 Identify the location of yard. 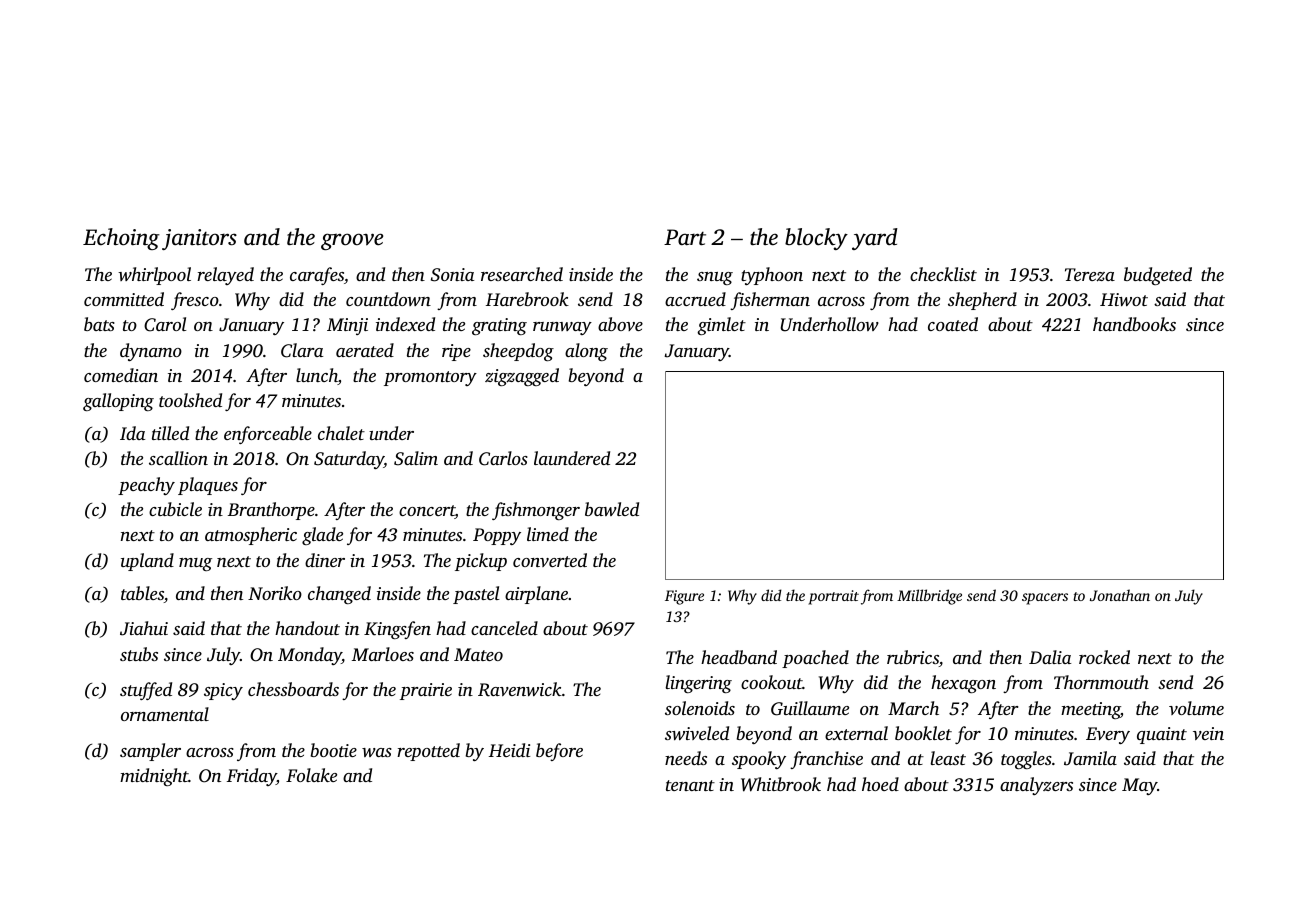
(875, 239).
